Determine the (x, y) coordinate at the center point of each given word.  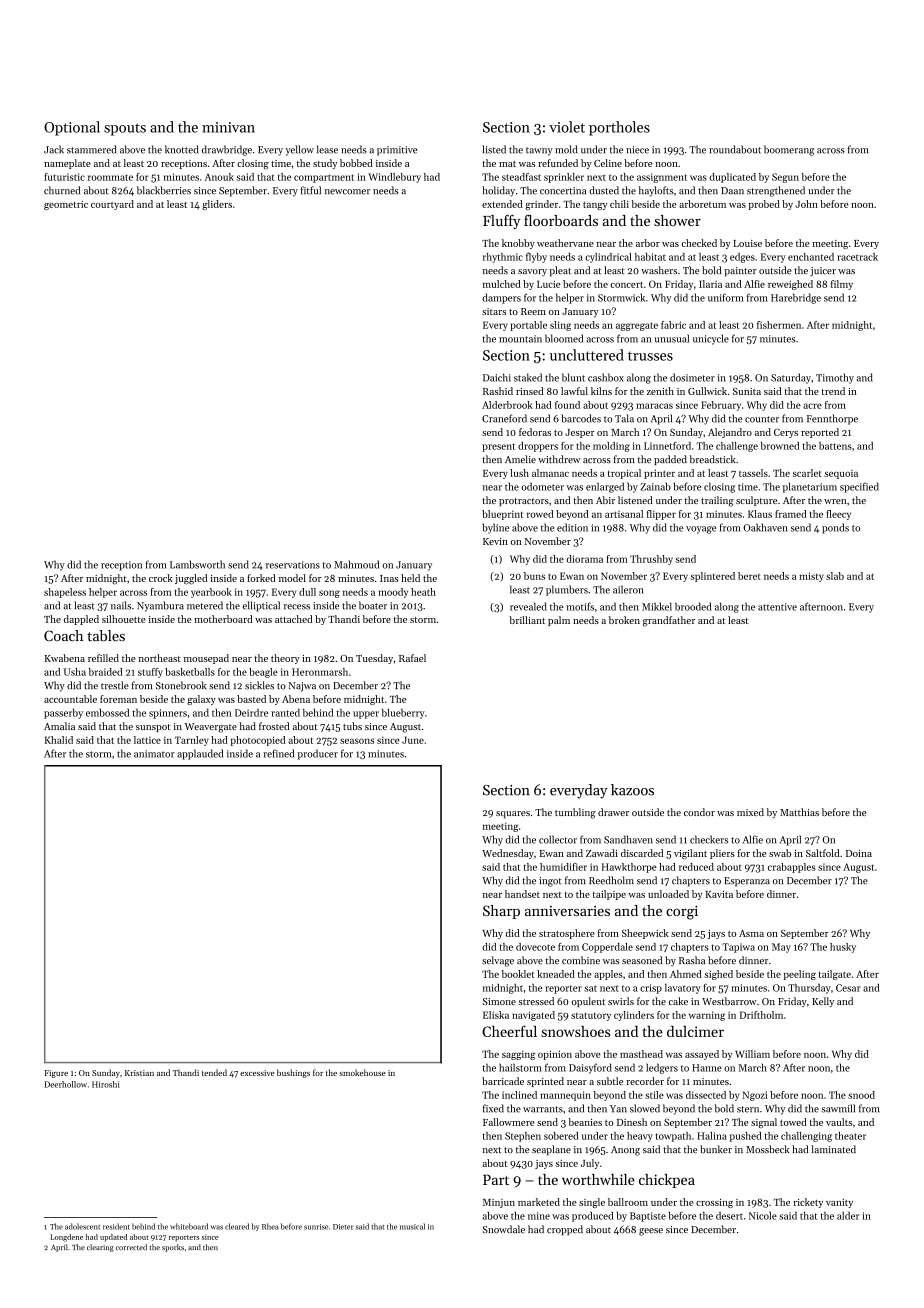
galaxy (201, 700)
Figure (56, 1074)
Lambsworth (197, 564)
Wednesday (508, 854)
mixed (750, 812)
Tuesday (374, 659)
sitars (494, 311)
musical (412, 1226)
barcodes (581, 418)
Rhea (270, 1226)
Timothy (835, 378)
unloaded (668, 894)
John (806, 204)
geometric (66, 205)
